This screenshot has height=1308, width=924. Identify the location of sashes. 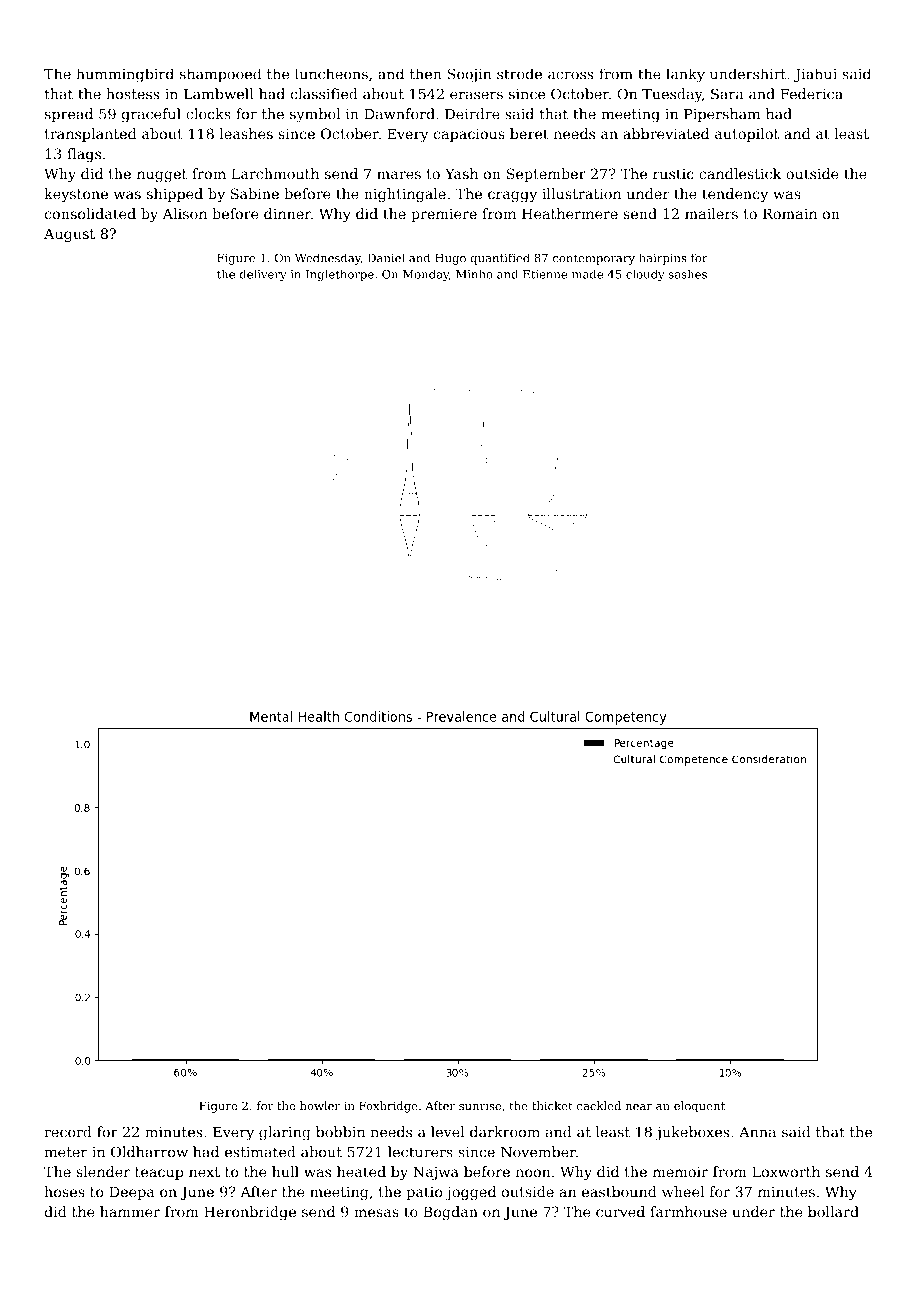
(688, 274).
